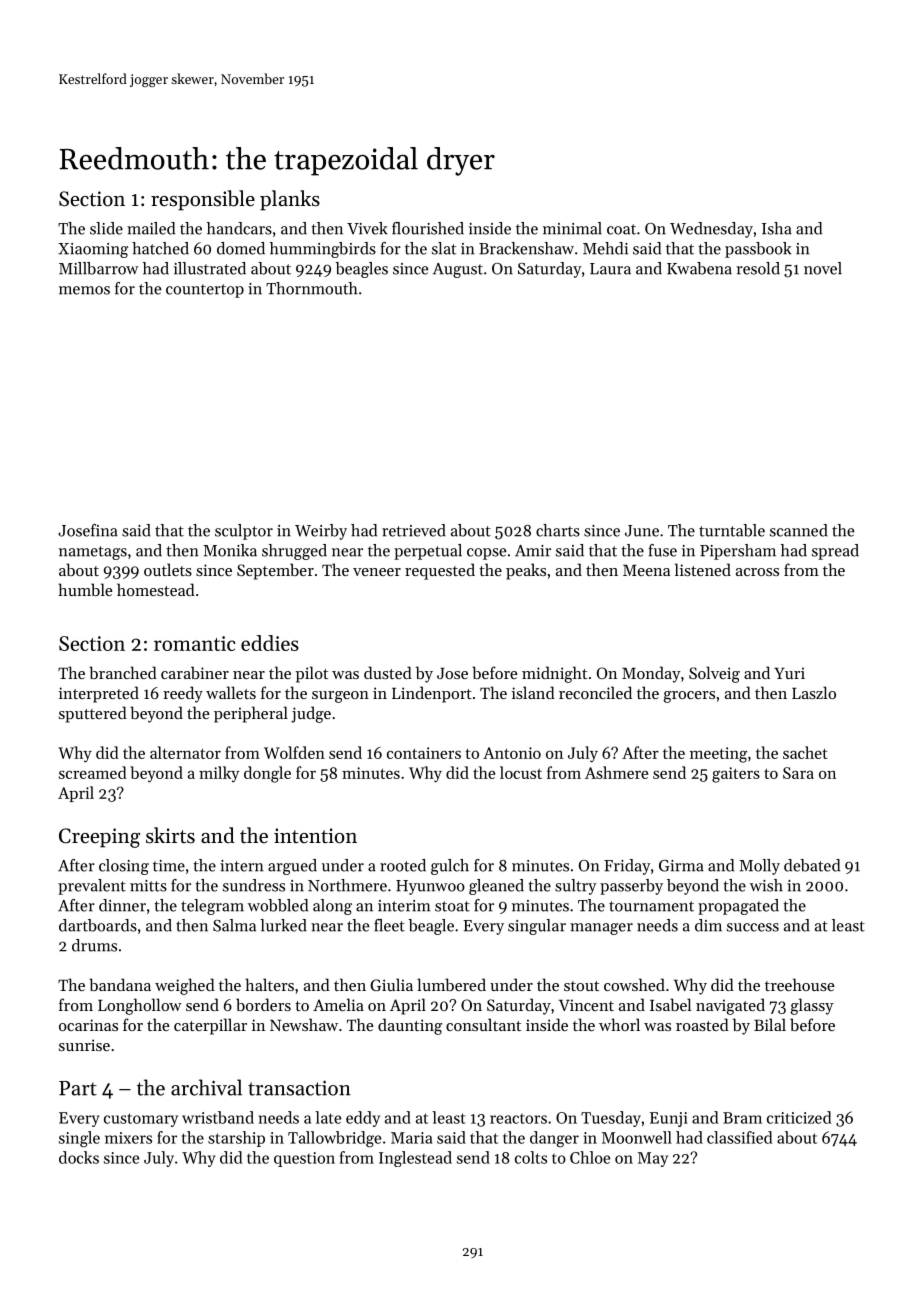 The image size is (924, 1314). What do you see at coordinates (799, 530) in the screenshot?
I see `scanned` at bounding box center [799, 530].
